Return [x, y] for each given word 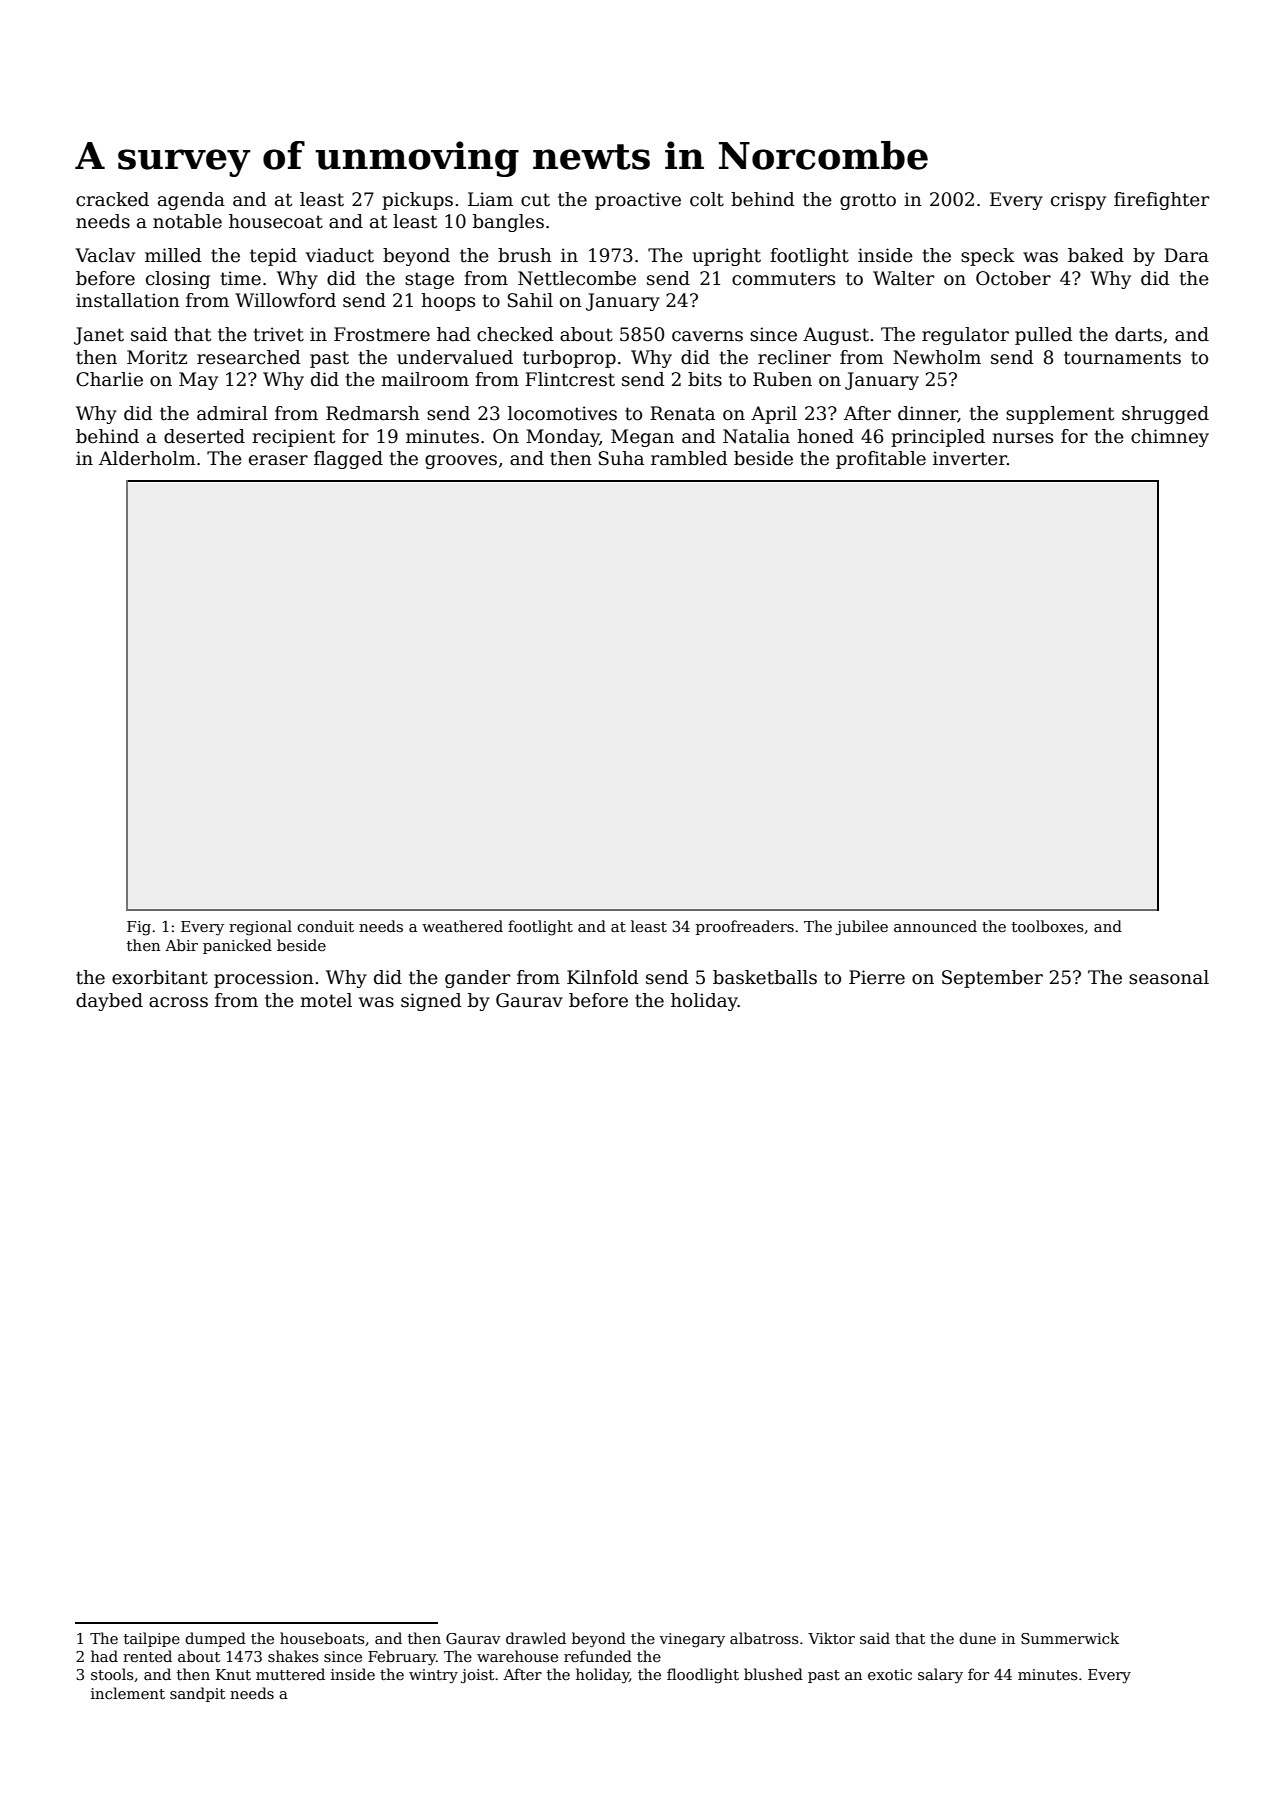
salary [940, 1676]
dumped [215, 1639]
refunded [598, 1656]
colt [707, 199]
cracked [112, 199]
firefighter [1161, 201]
